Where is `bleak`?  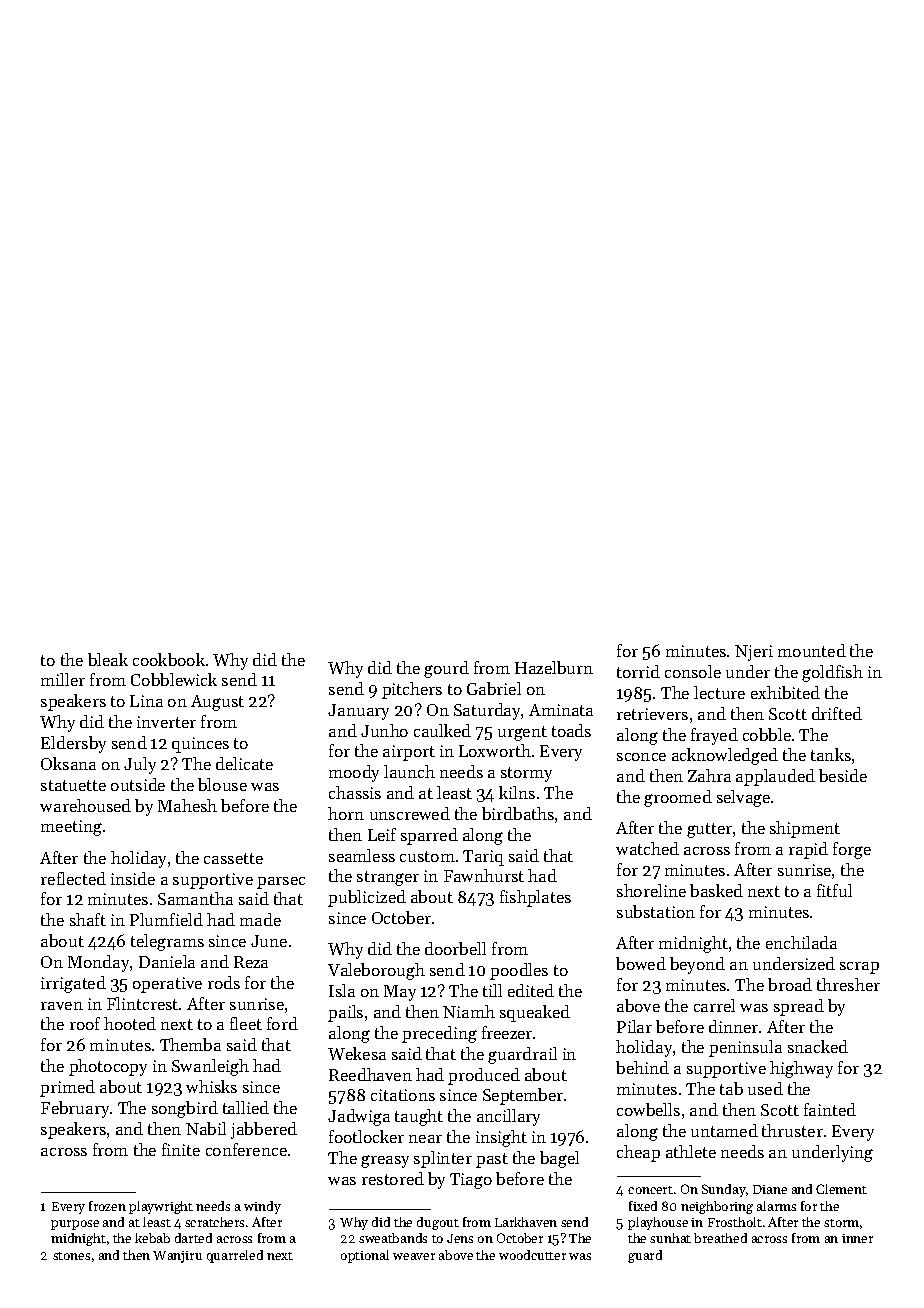 bleak is located at coordinates (108, 659).
